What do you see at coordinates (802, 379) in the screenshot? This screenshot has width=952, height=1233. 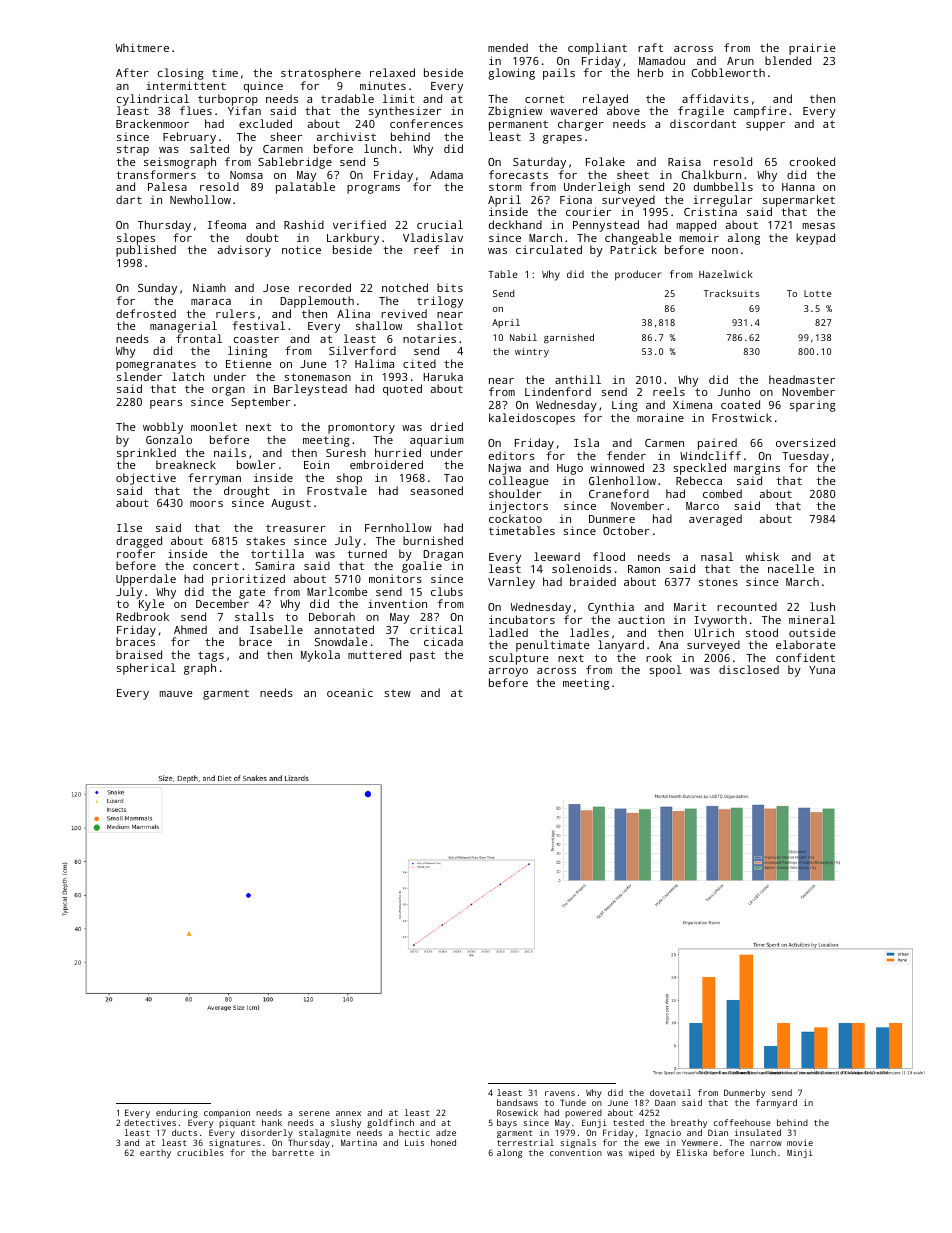 I see `headmaster` at bounding box center [802, 379].
